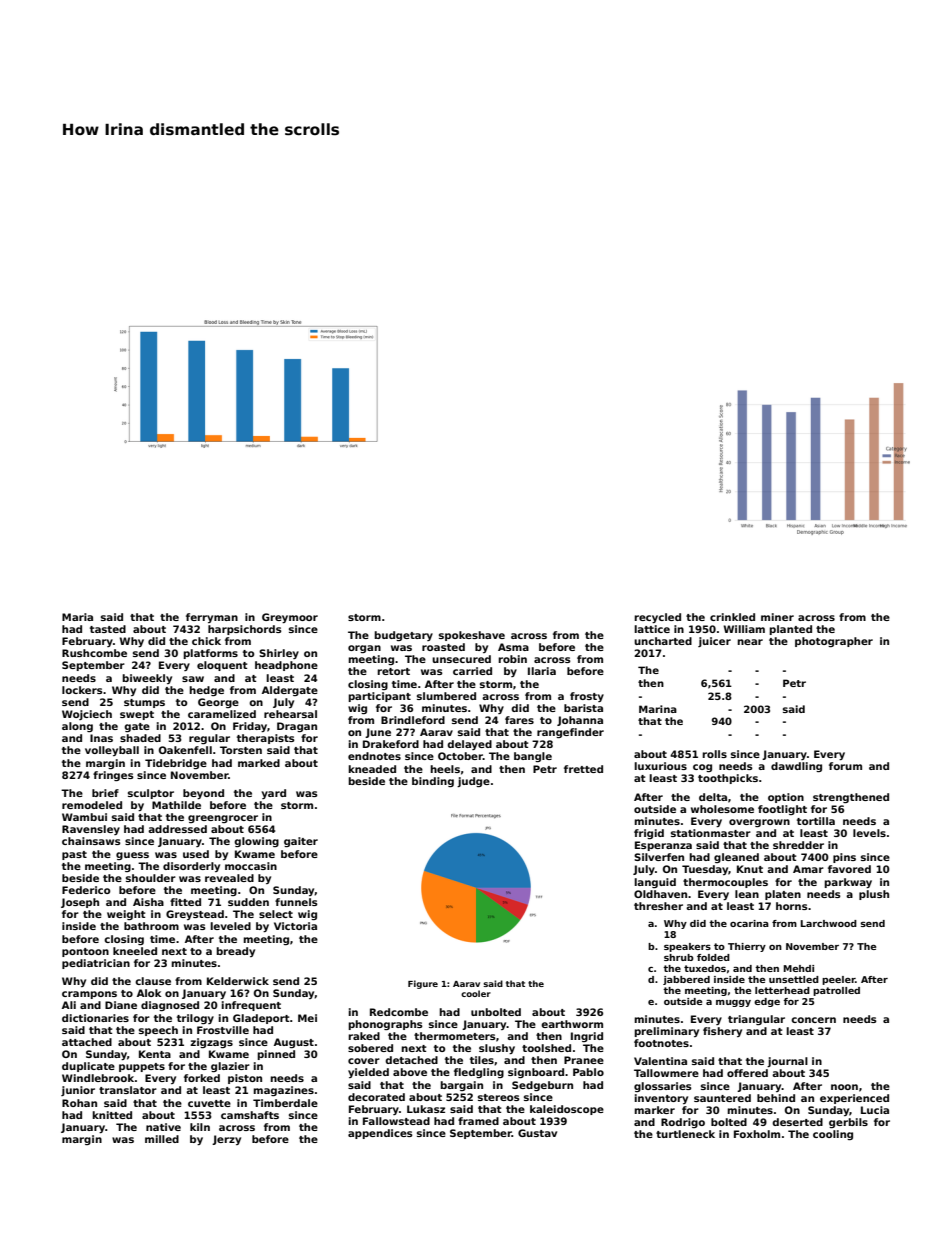 Image resolution: width=952 pixels, height=1233 pixels. I want to click on signboard, so click(536, 1073).
